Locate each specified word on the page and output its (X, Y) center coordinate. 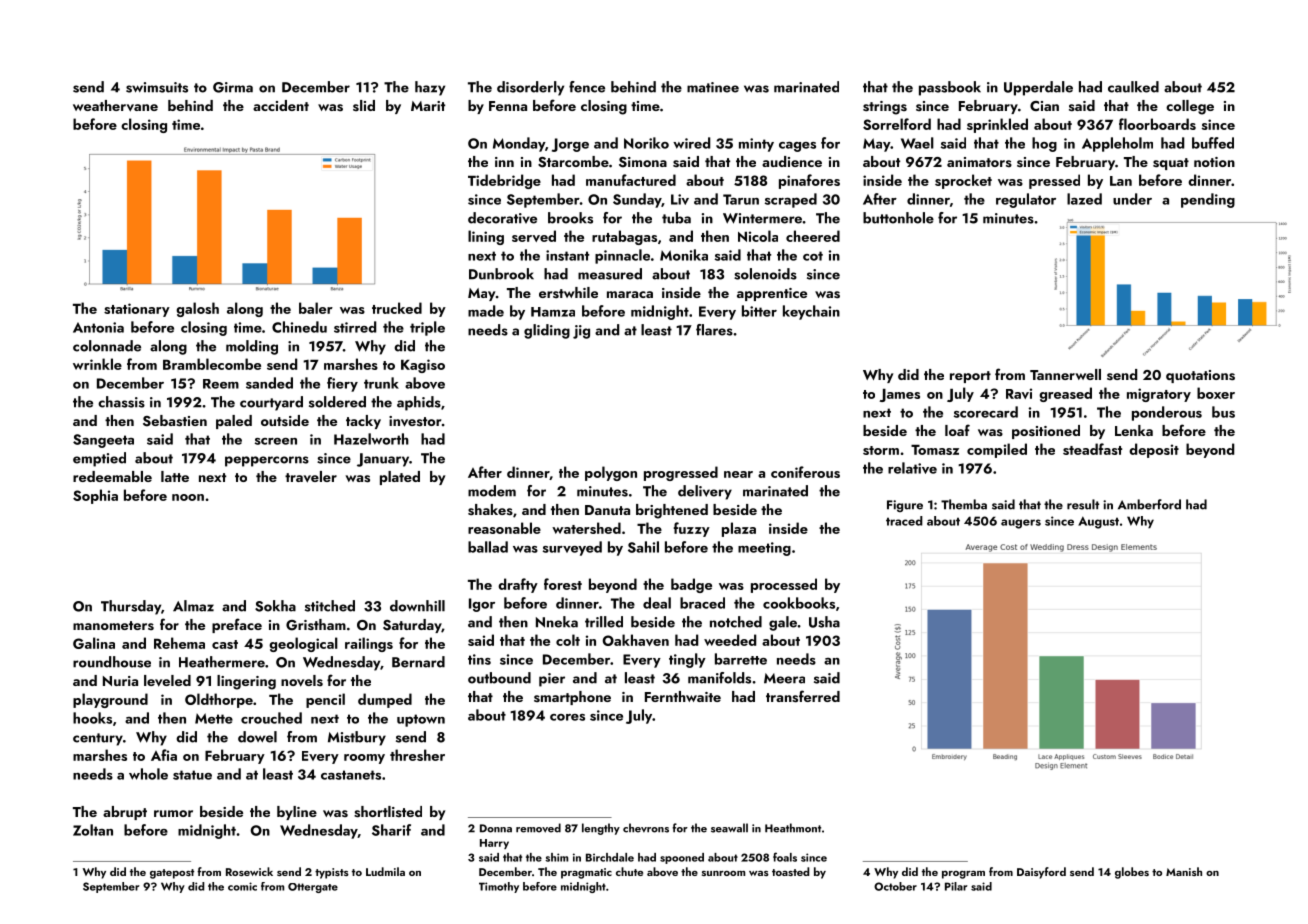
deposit (1154, 450)
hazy (430, 88)
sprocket (963, 181)
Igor (482, 605)
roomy (364, 759)
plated (400, 478)
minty (756, 145)
